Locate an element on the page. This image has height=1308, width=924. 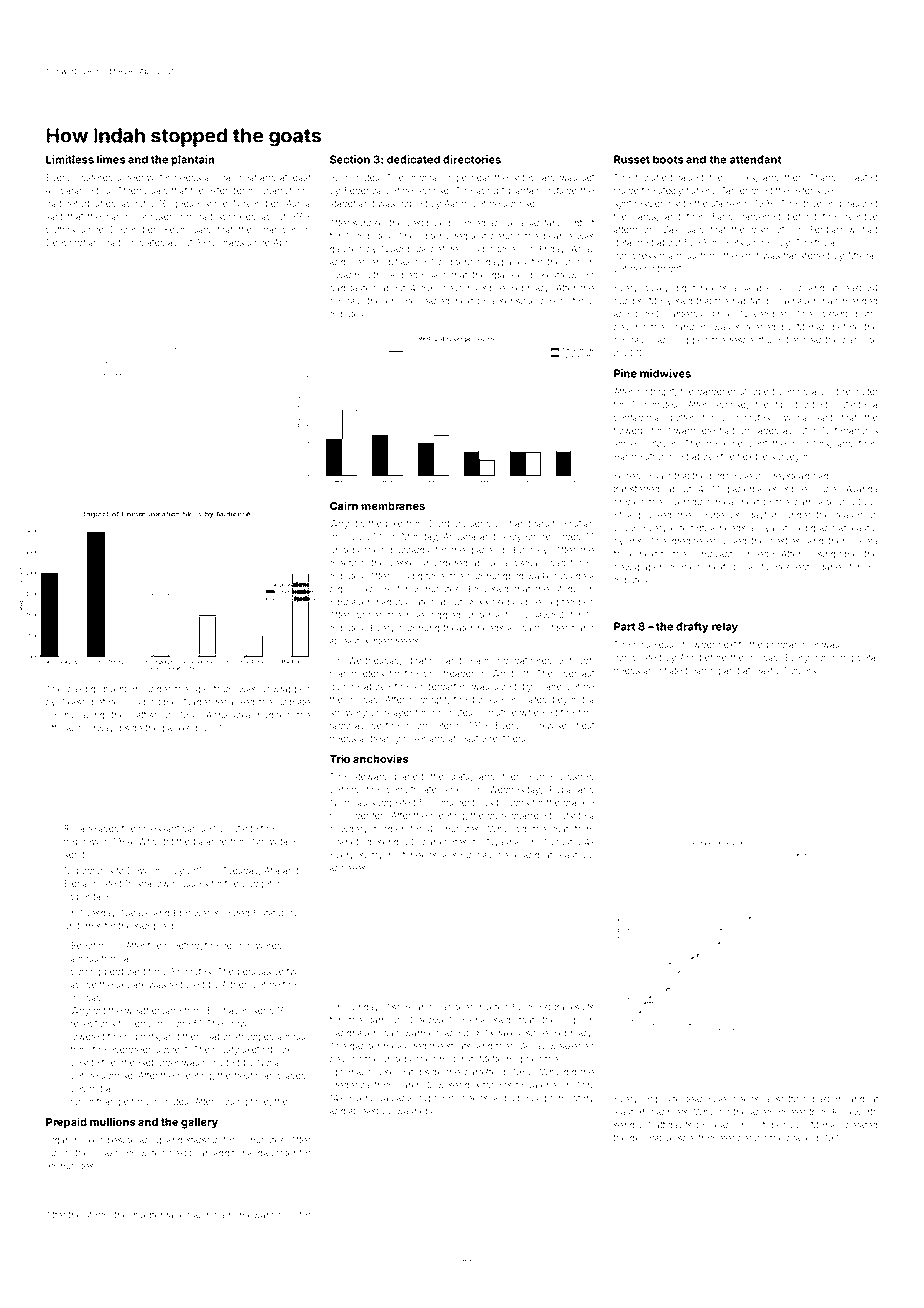
spectrometer is located at coordinates (706, 1139).
